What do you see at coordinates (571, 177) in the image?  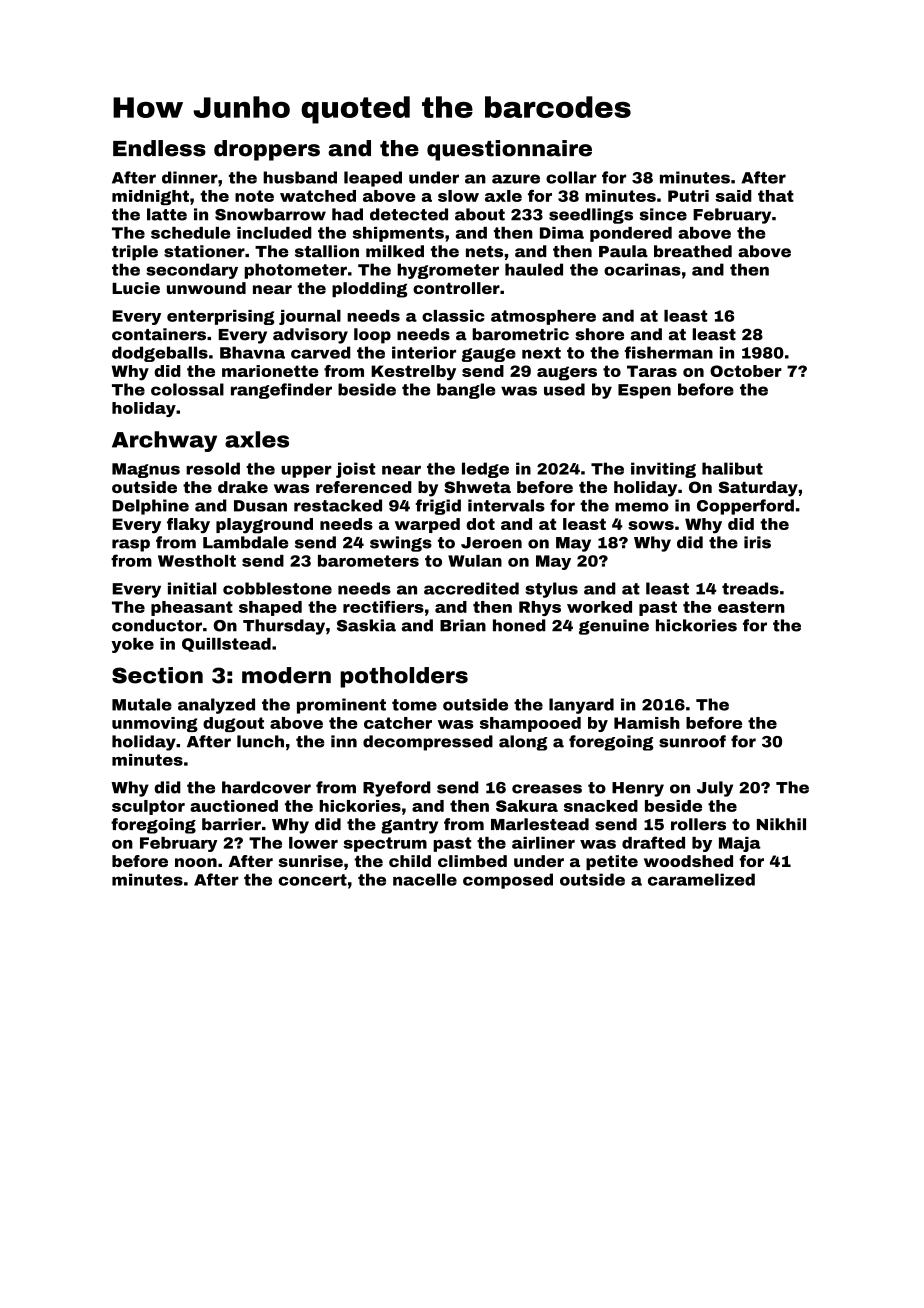 I see `collar` at bounding box center [571, 177].
